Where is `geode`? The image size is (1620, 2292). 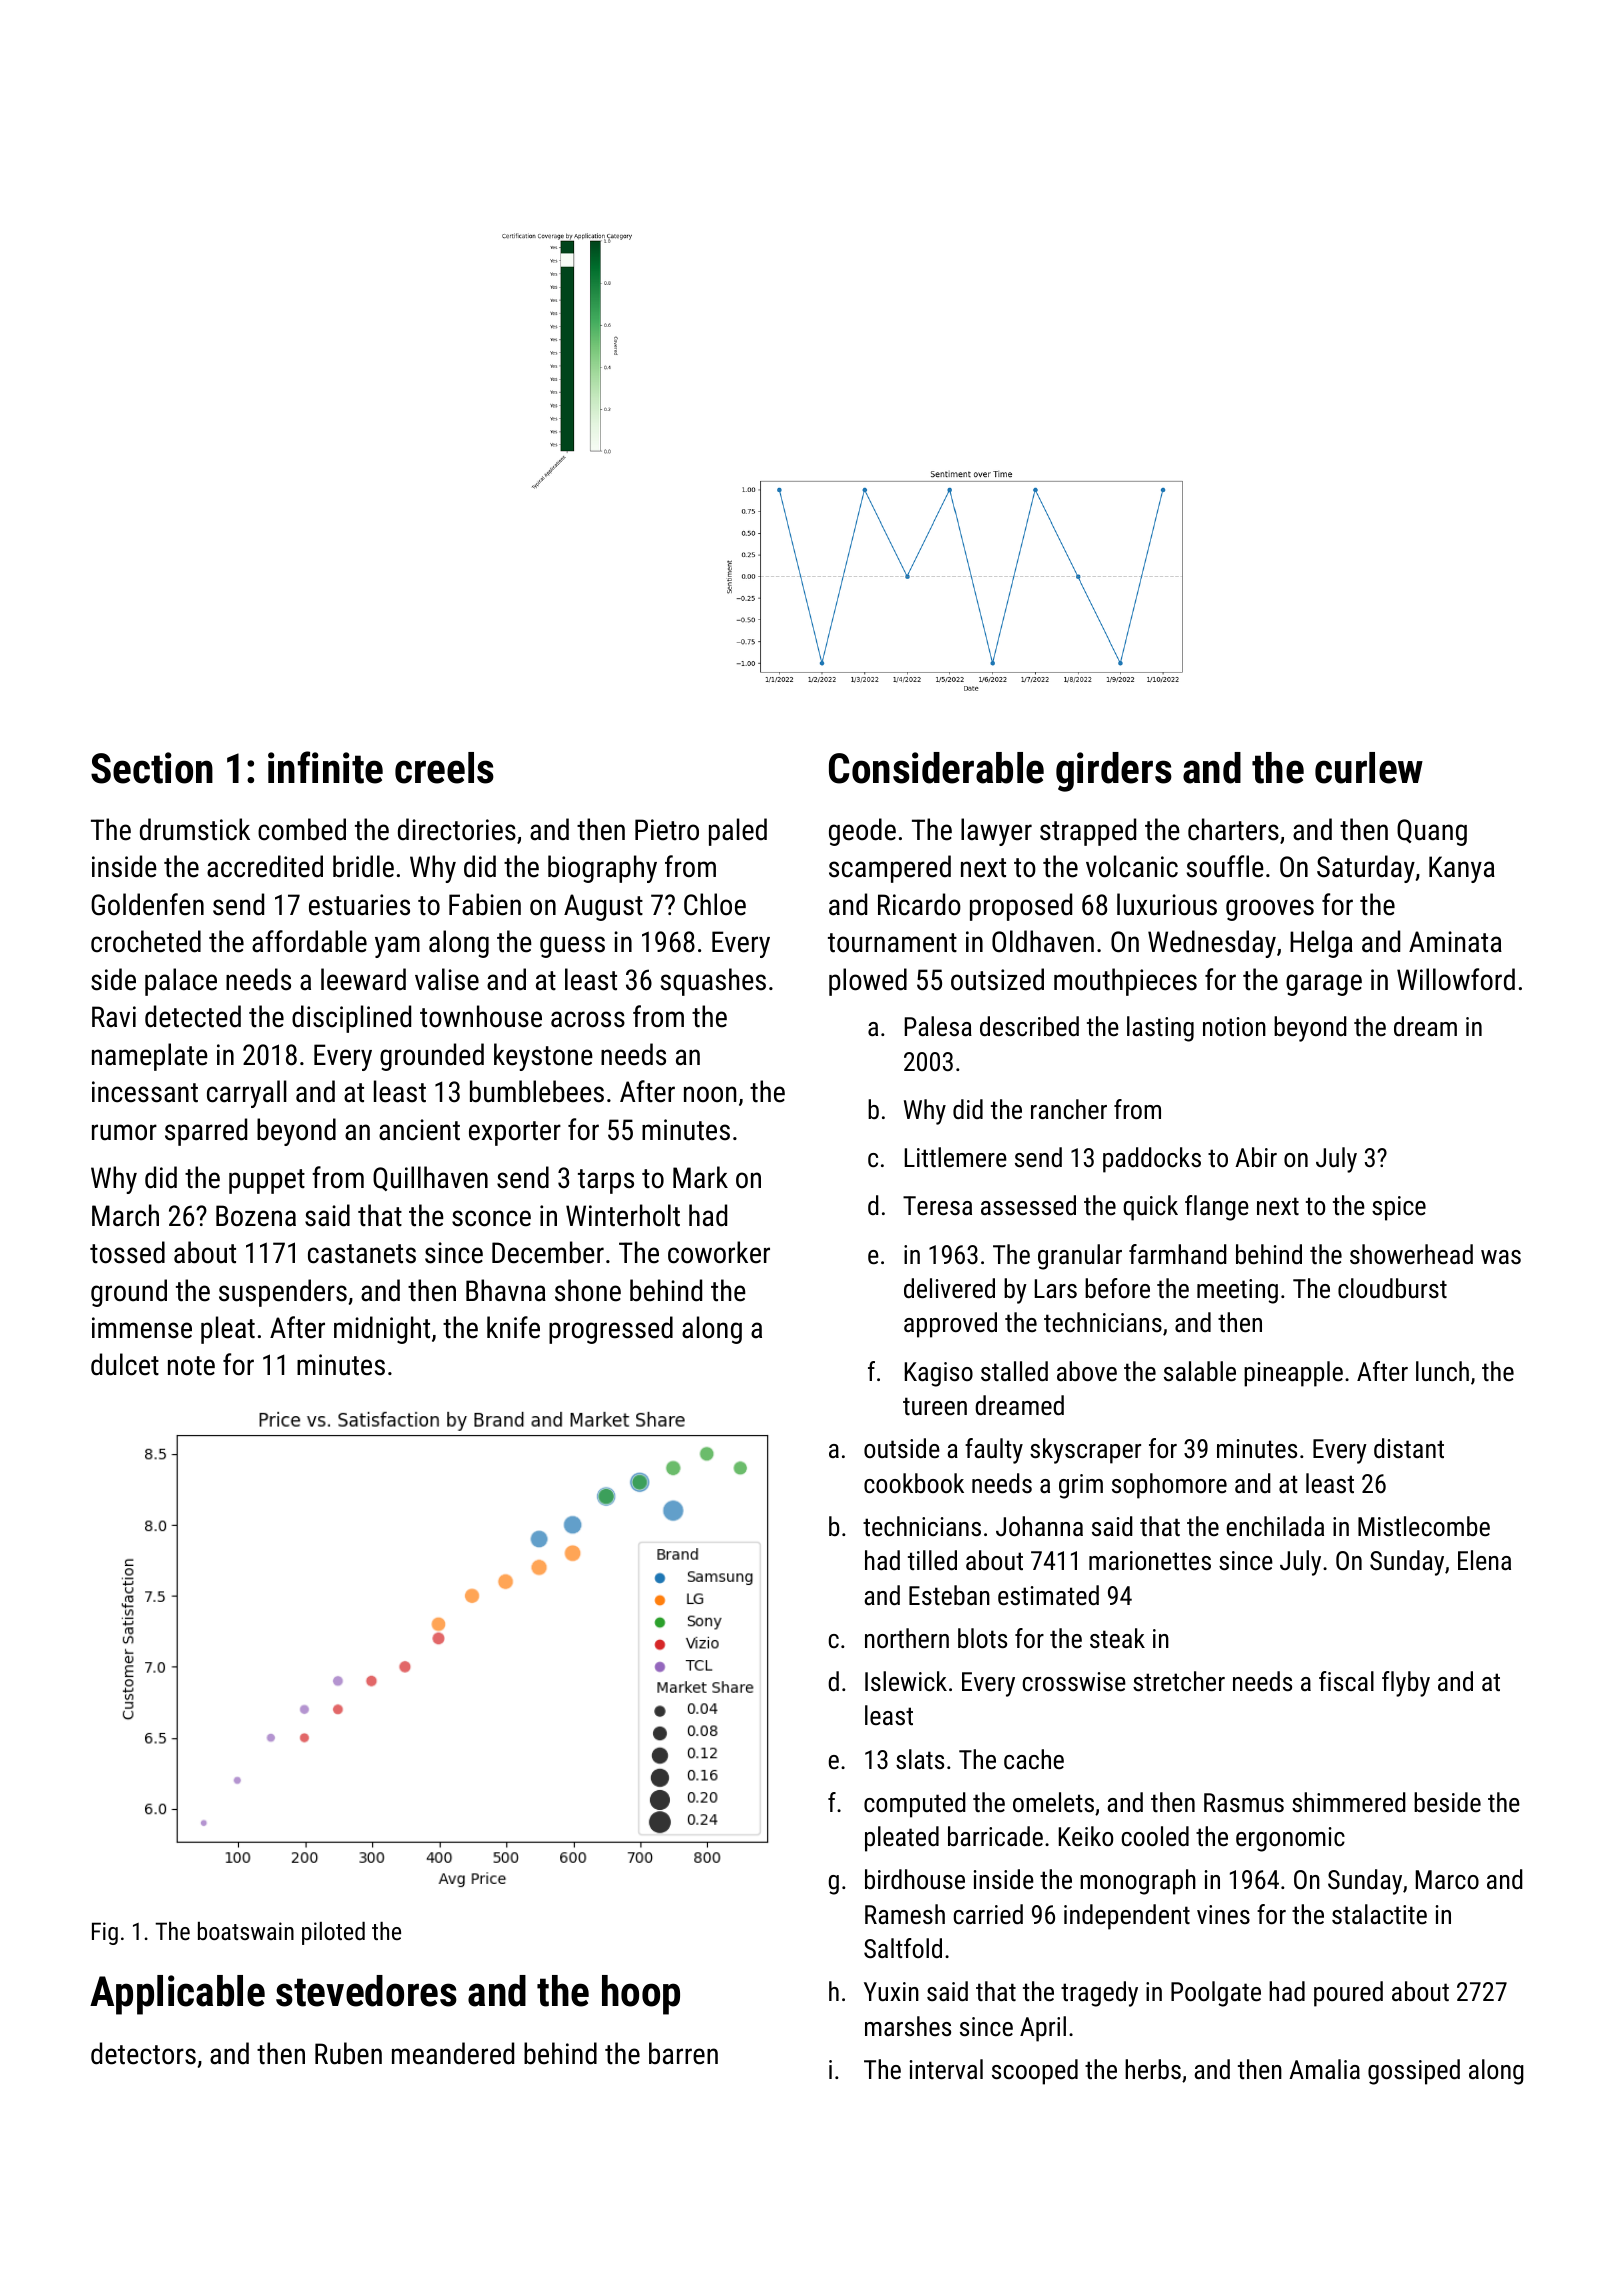 geode is located at coordinates (862, 832).
